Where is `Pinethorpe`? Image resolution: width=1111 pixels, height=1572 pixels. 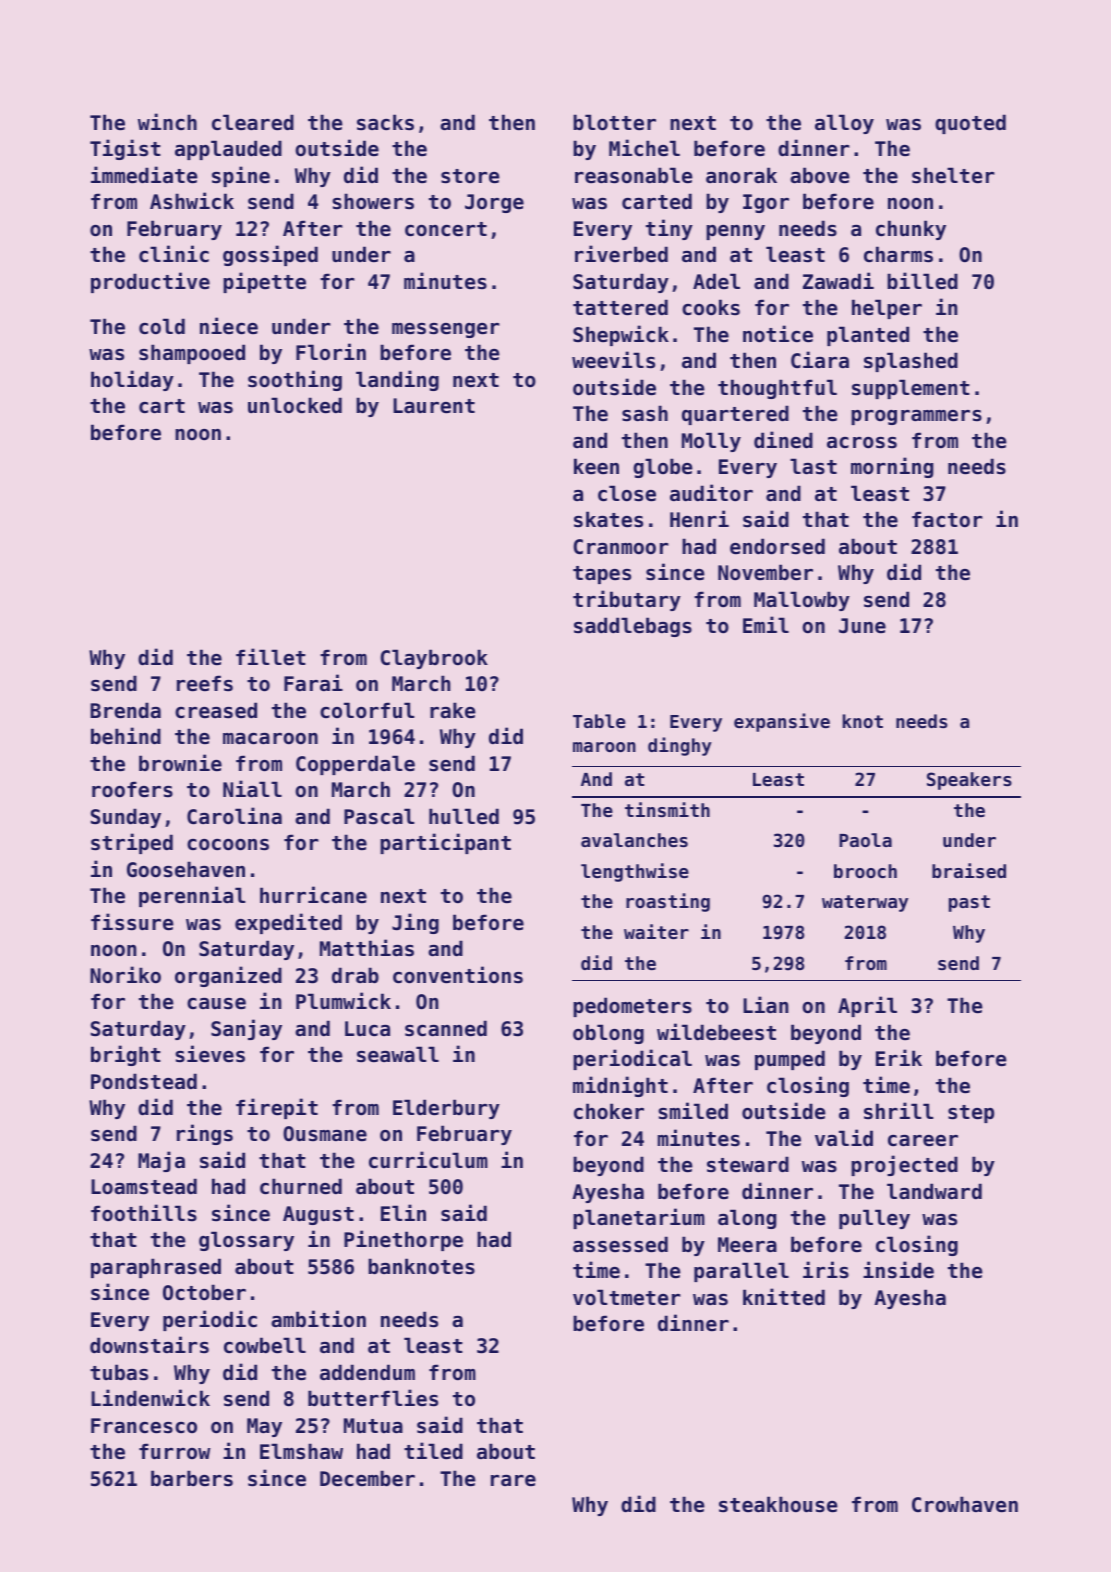
Pinethorpe is located at coordinates (403, 1240).
